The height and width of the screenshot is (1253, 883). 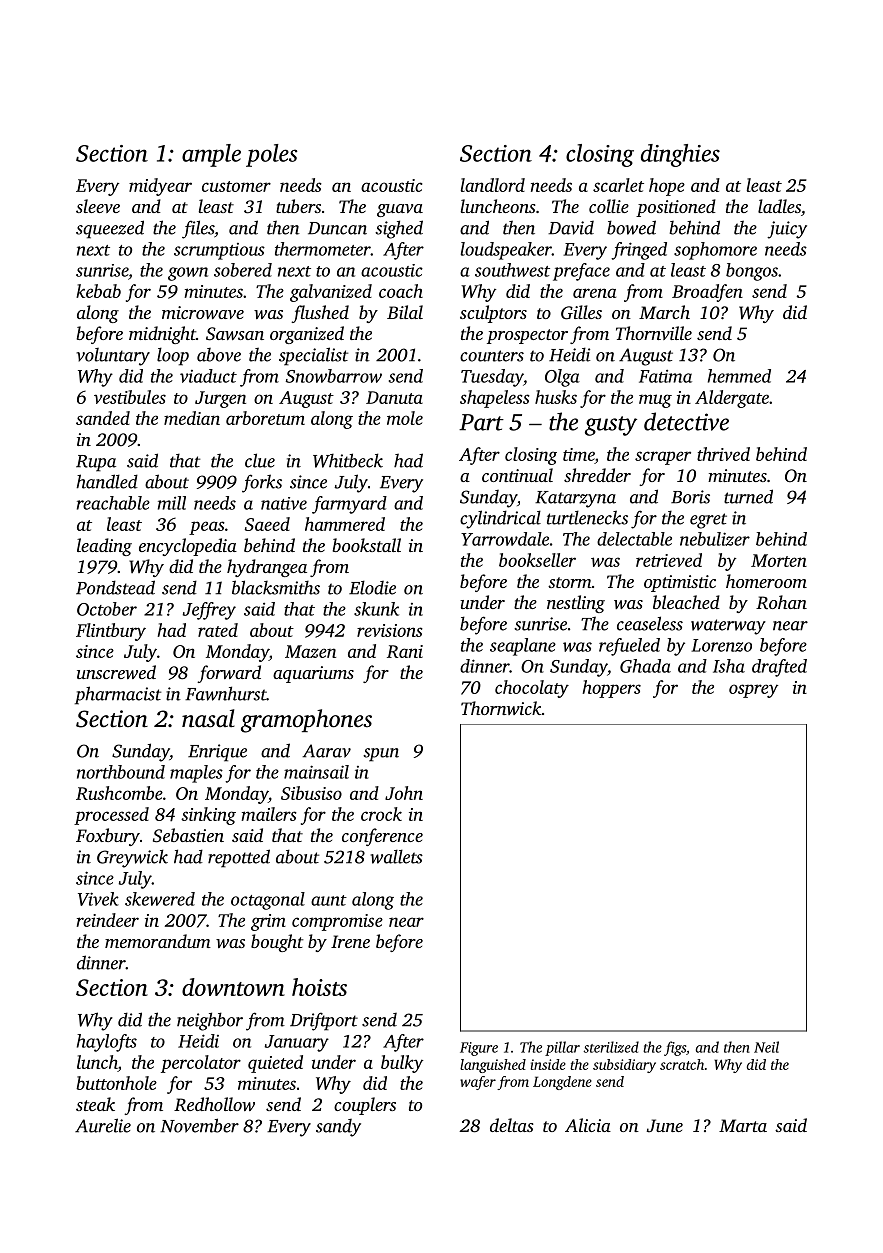 What do you see at coordinates (199, 1125) in the screenshot?
I see `November` at bounding box center [199, 1125].
